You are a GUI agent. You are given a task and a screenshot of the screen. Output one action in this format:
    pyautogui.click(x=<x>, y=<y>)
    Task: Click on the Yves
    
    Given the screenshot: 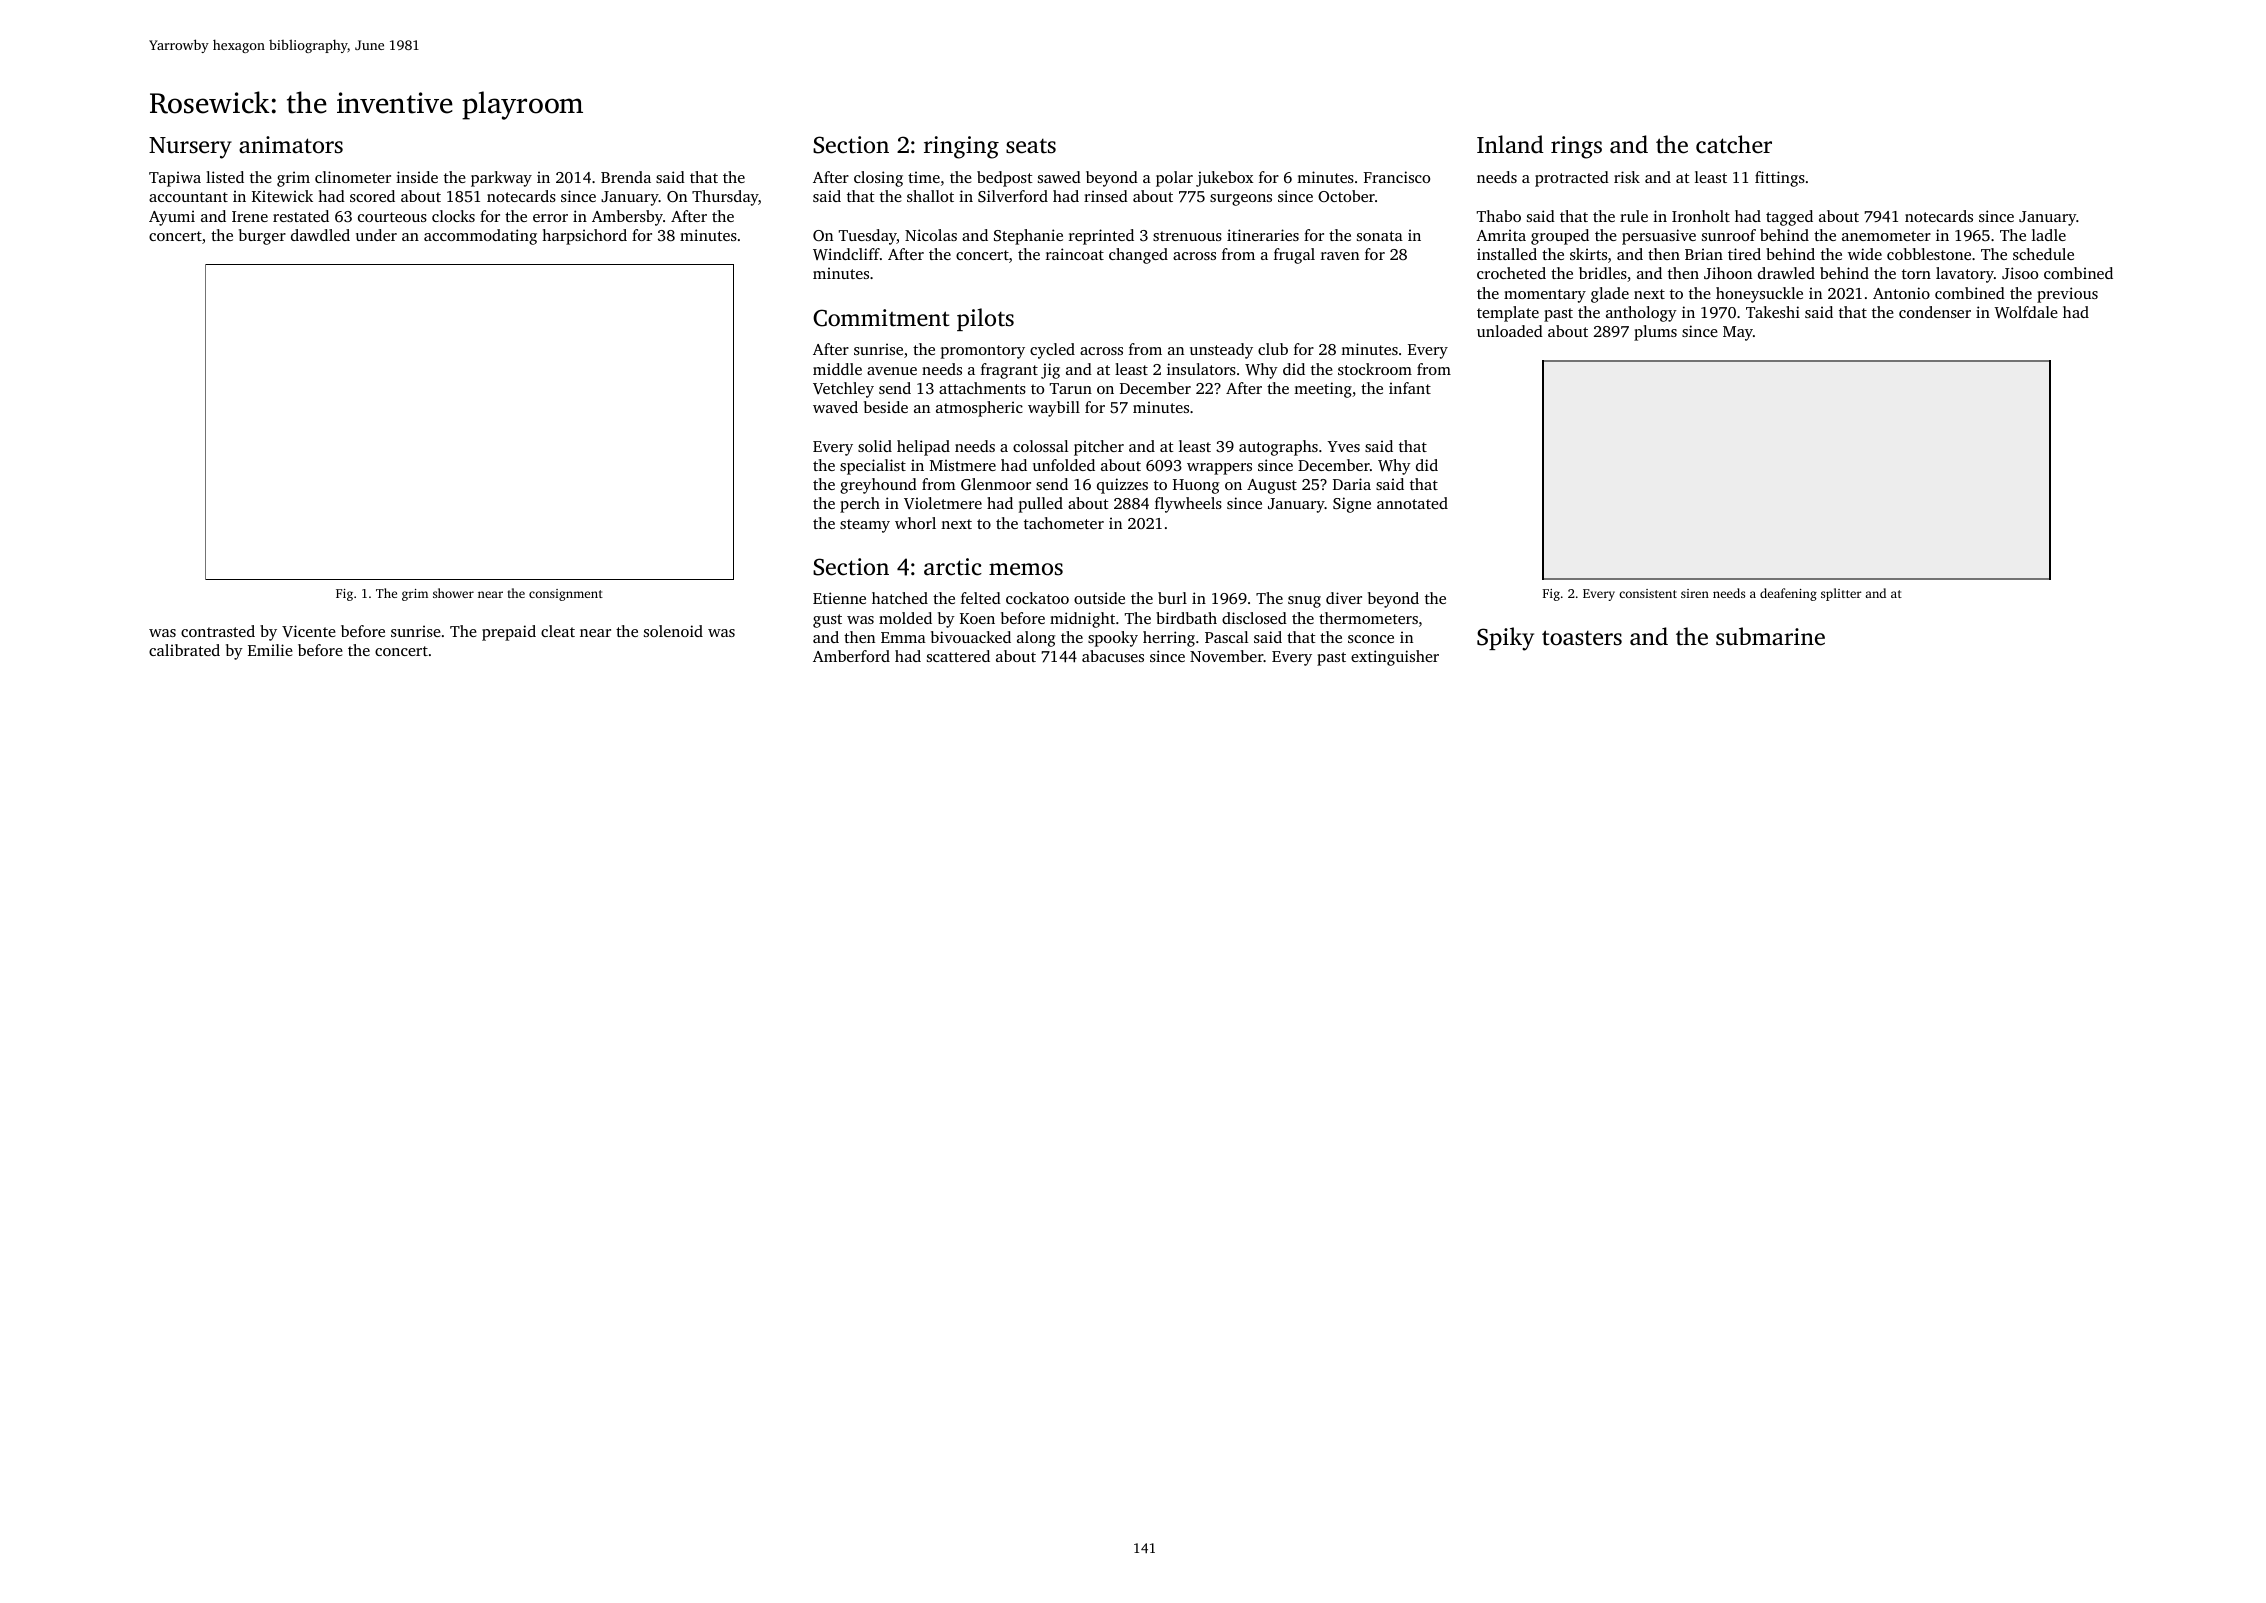 What is the action you would take?
    pyautogui.click(x=1343, y=446)
